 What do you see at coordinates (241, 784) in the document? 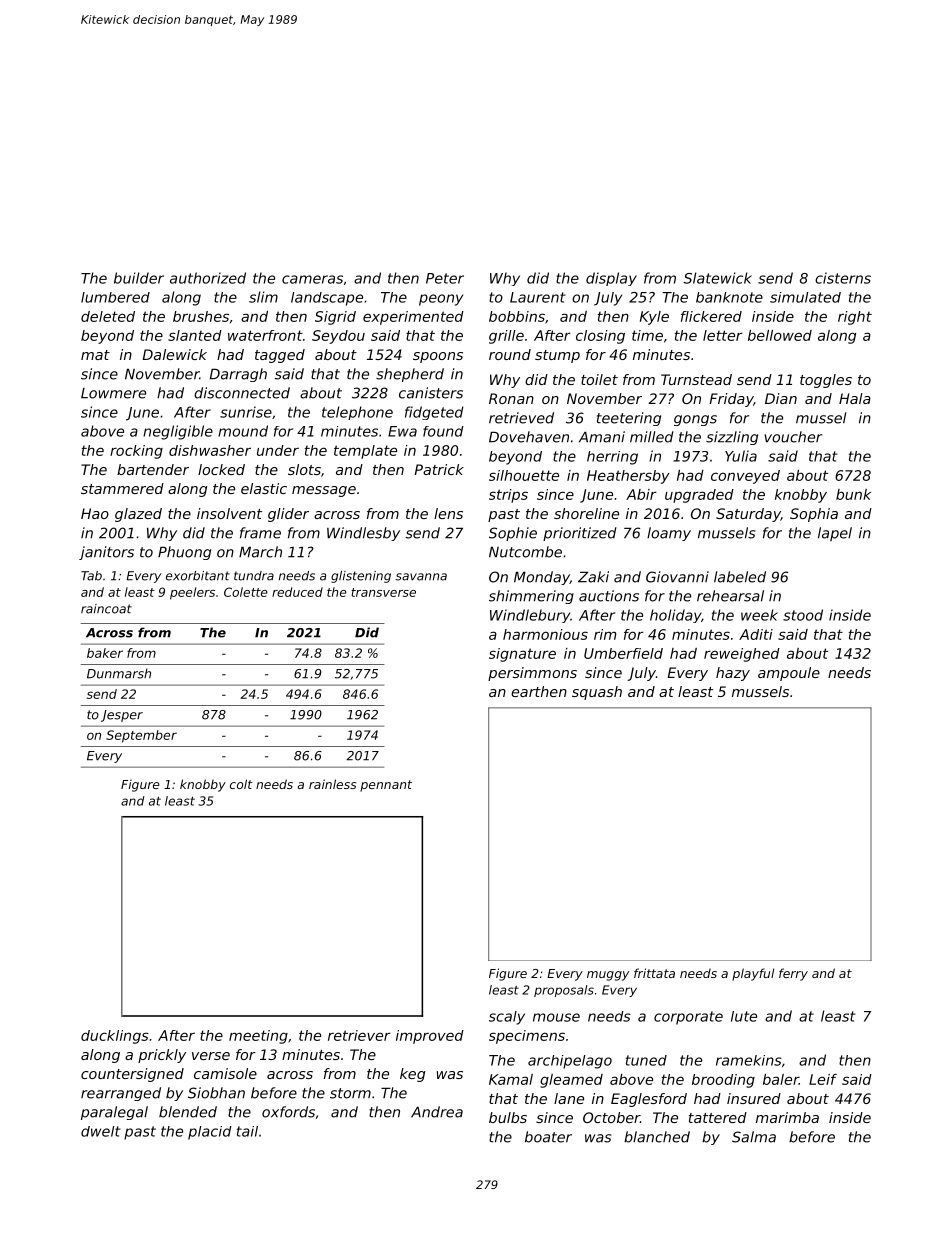
I see `colt` at bounding box center [241, 784].
